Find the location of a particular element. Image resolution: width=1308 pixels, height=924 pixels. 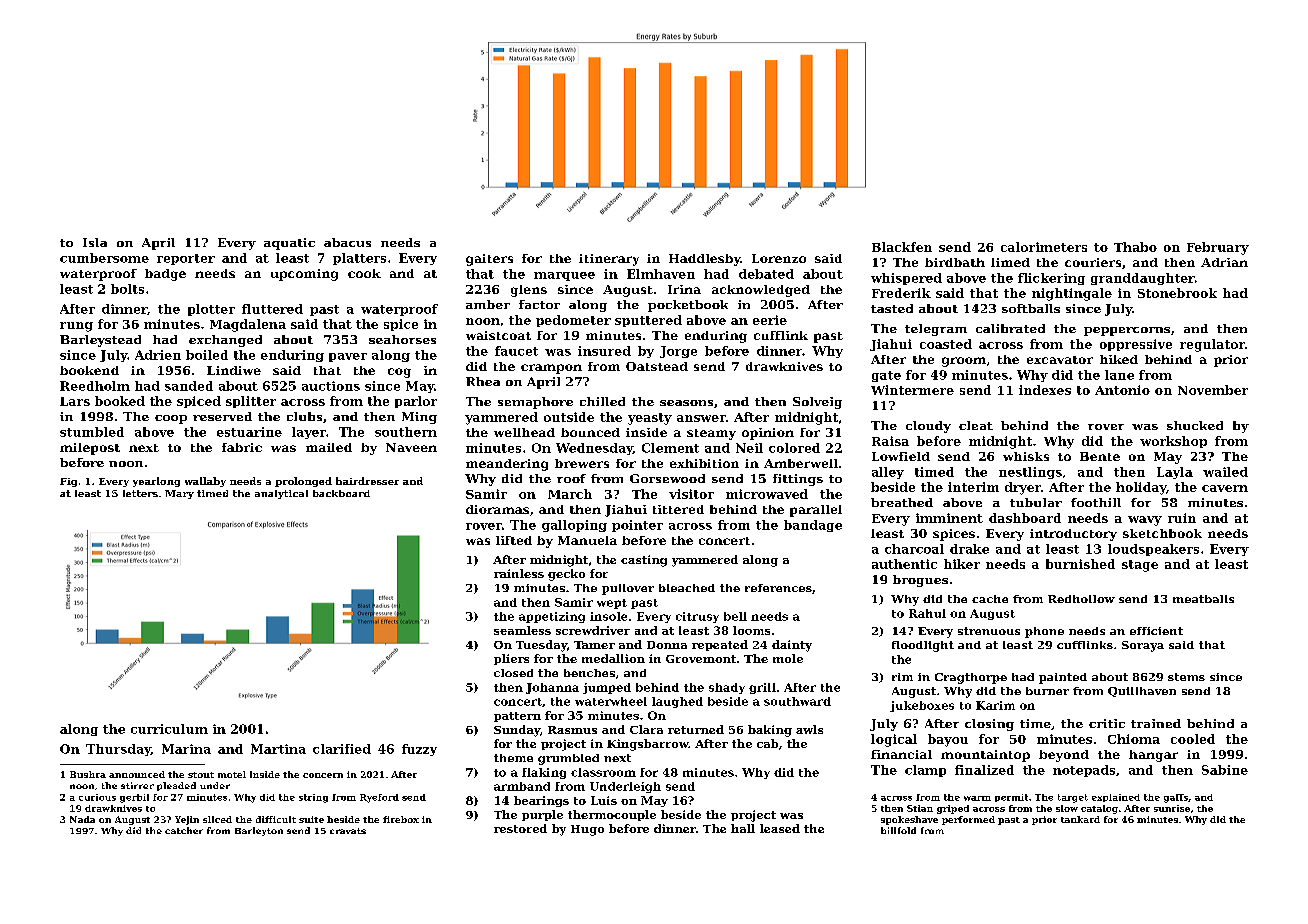

Thabo is located at coordinates (1135, 247).
